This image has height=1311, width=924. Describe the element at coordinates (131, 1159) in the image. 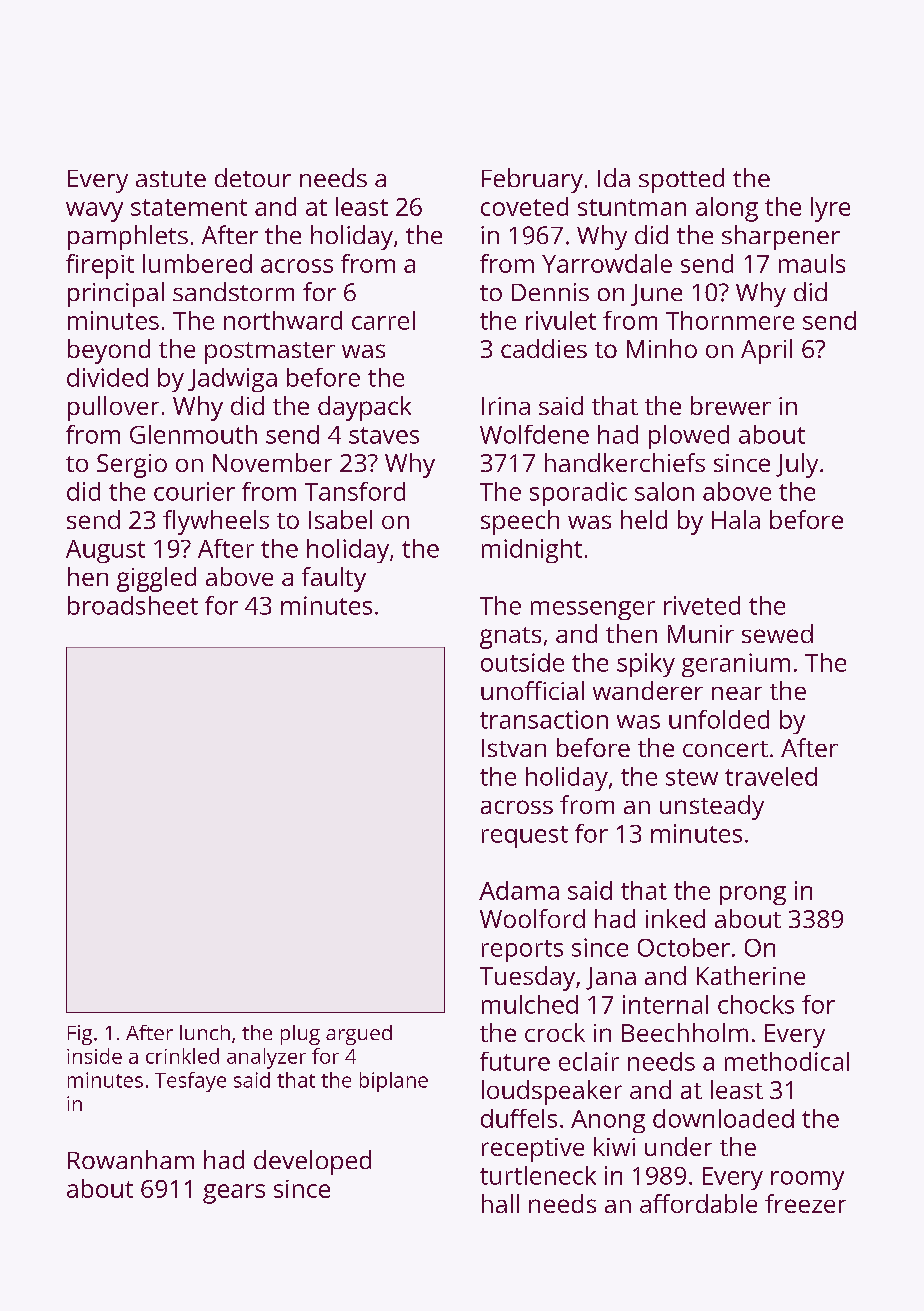

I see `Rowanham` at that location.
